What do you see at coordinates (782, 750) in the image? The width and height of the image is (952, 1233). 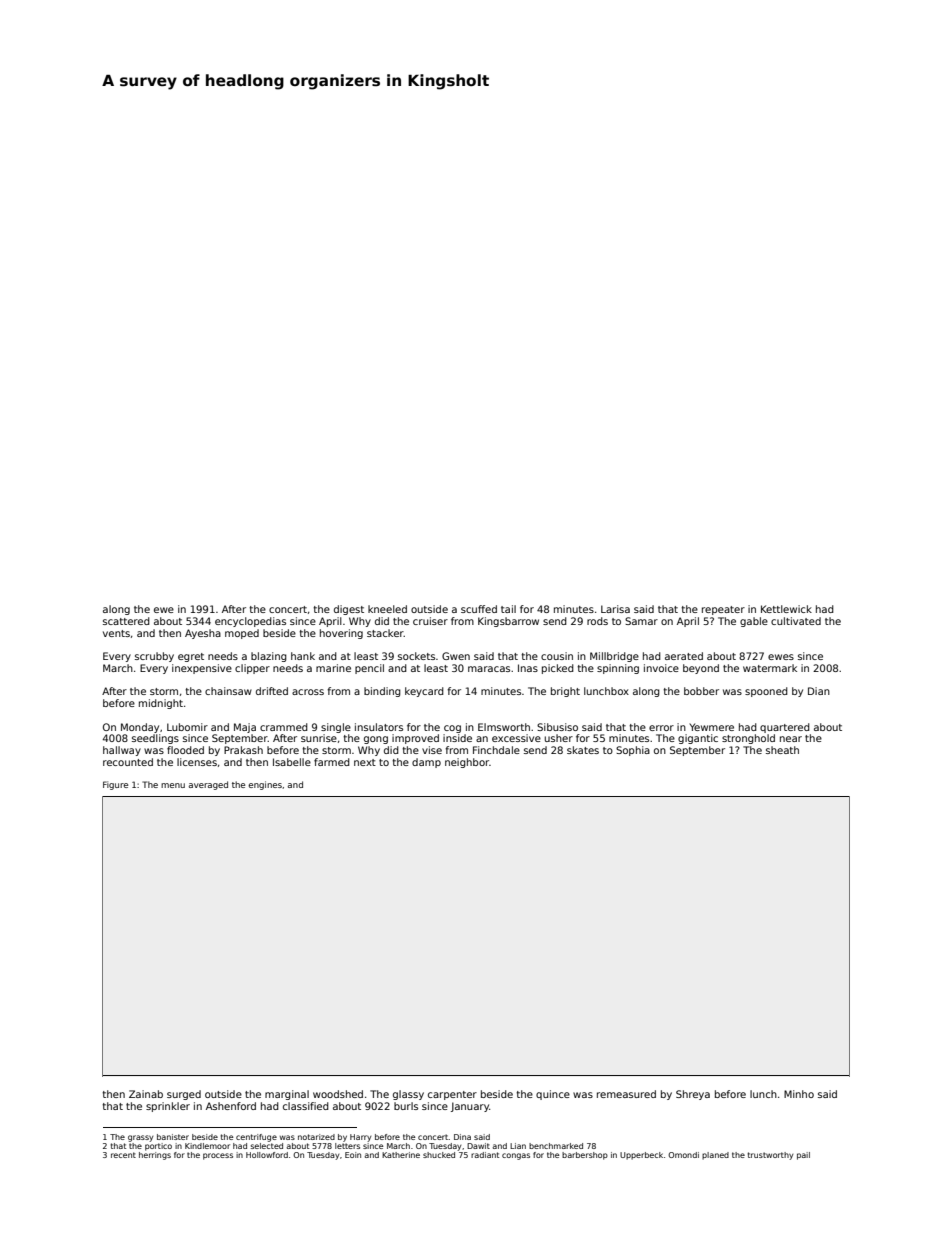 I see `sheath` at bounding box center [782, 750].
